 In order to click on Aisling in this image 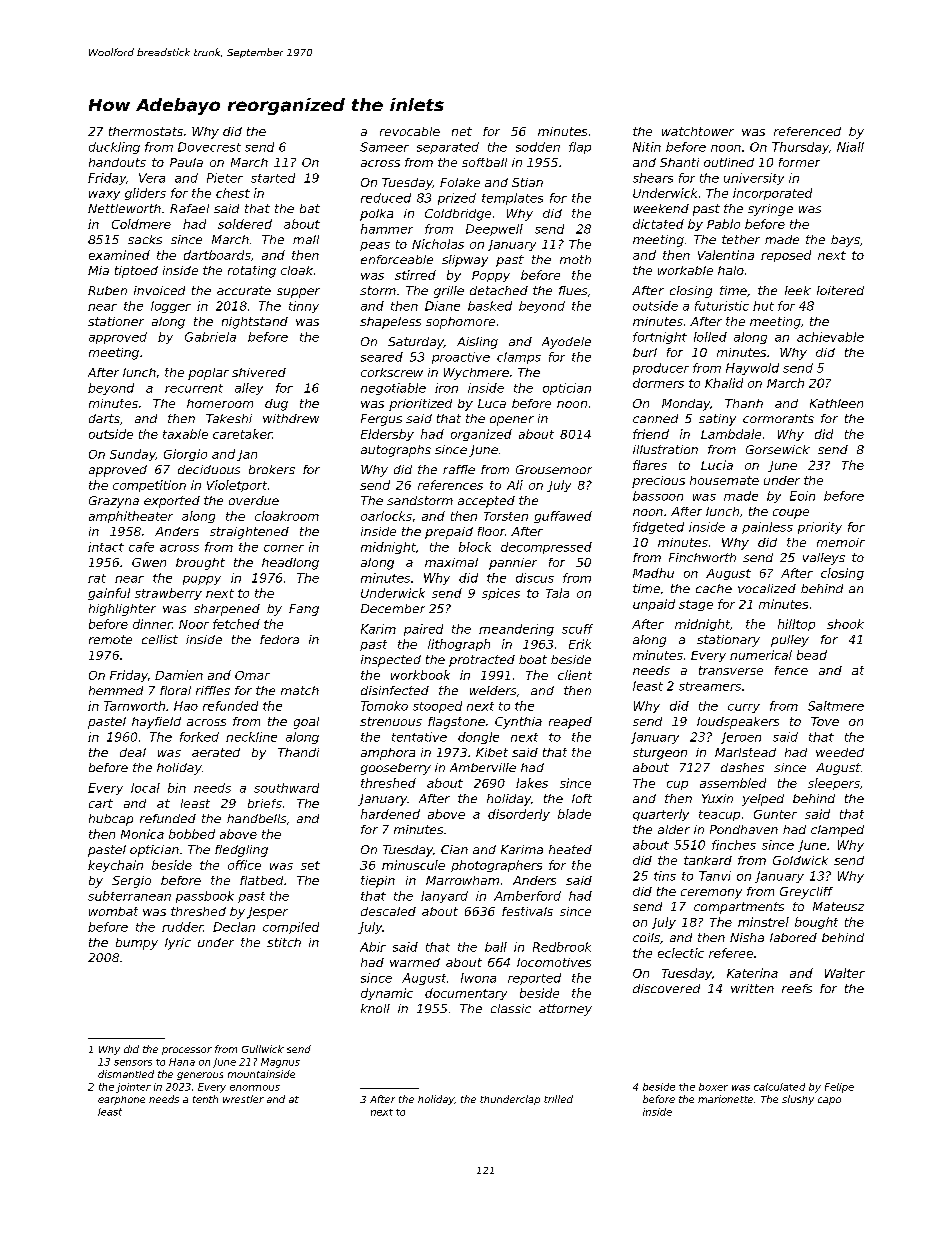, I will do `click(477, 343)`.
